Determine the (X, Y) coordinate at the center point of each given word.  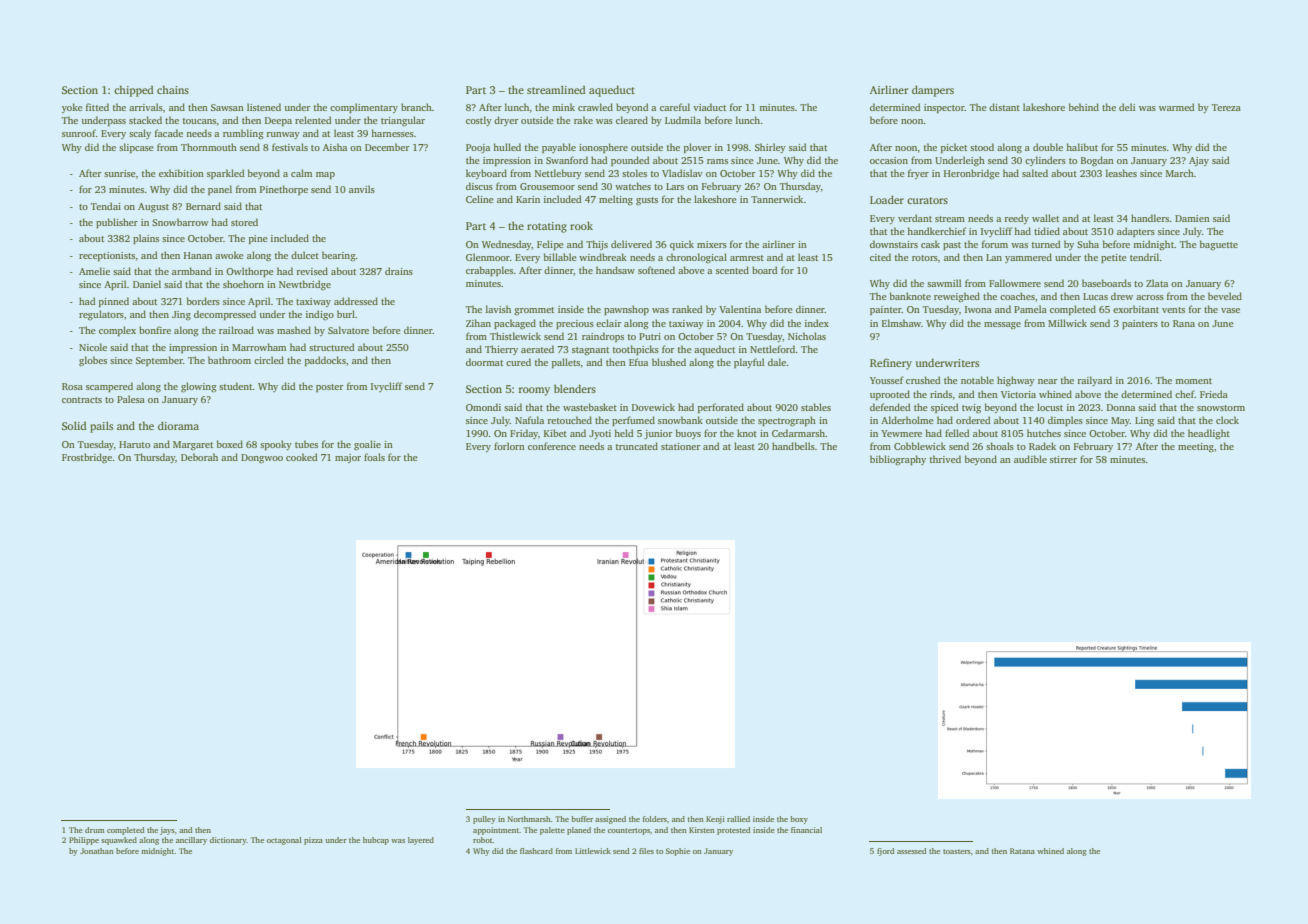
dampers (933, 91)
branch (416, 107)
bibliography (898, 460)
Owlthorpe (250, 272)
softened (656, 270)
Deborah (199, 457)
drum (95, 830)
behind (1084, 107)
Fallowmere (1015, 283)
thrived (945, 459)
